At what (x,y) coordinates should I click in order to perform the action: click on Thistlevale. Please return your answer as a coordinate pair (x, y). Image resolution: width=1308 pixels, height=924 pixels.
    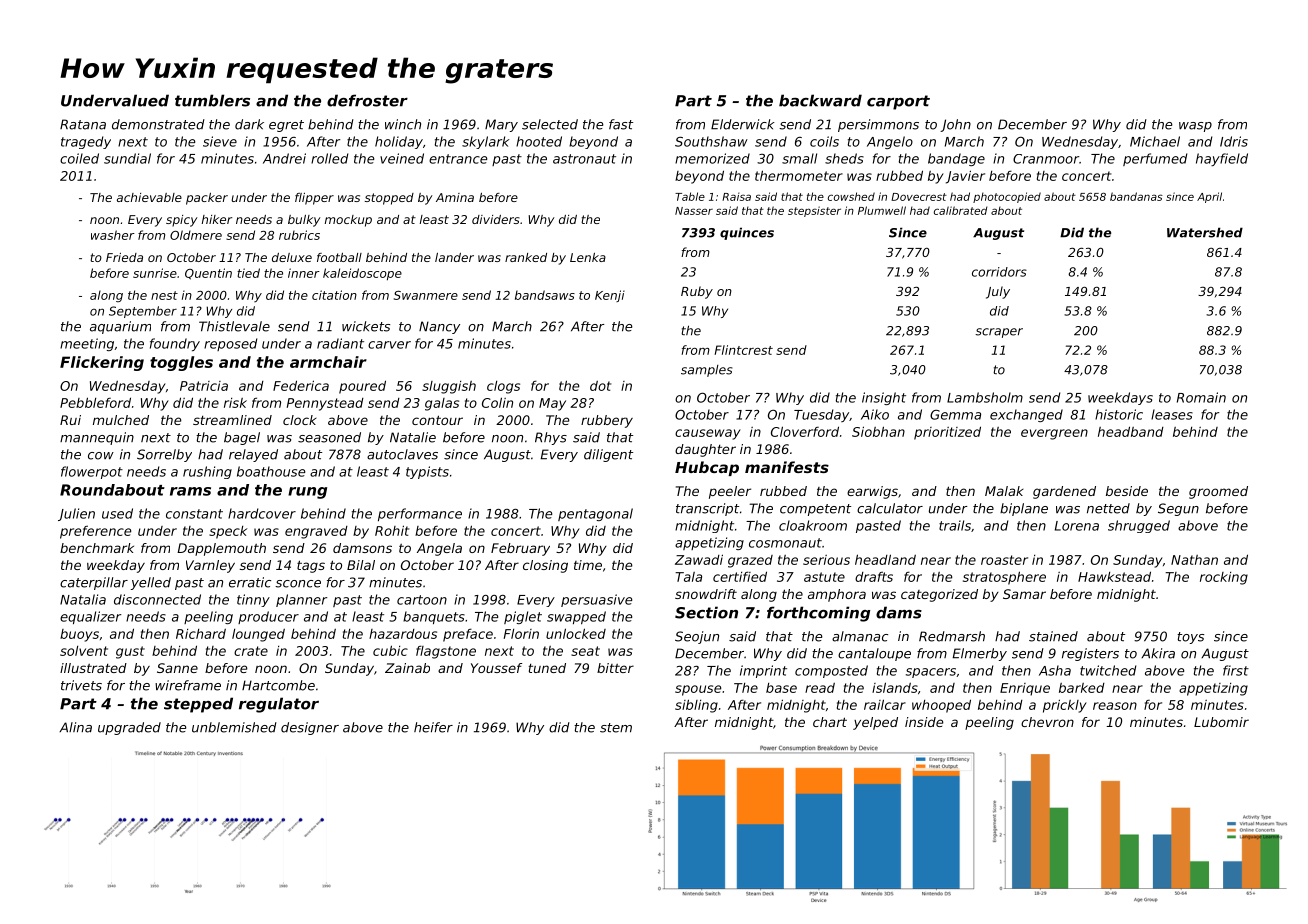
    Looking at the image, I should click on (234, 326).
